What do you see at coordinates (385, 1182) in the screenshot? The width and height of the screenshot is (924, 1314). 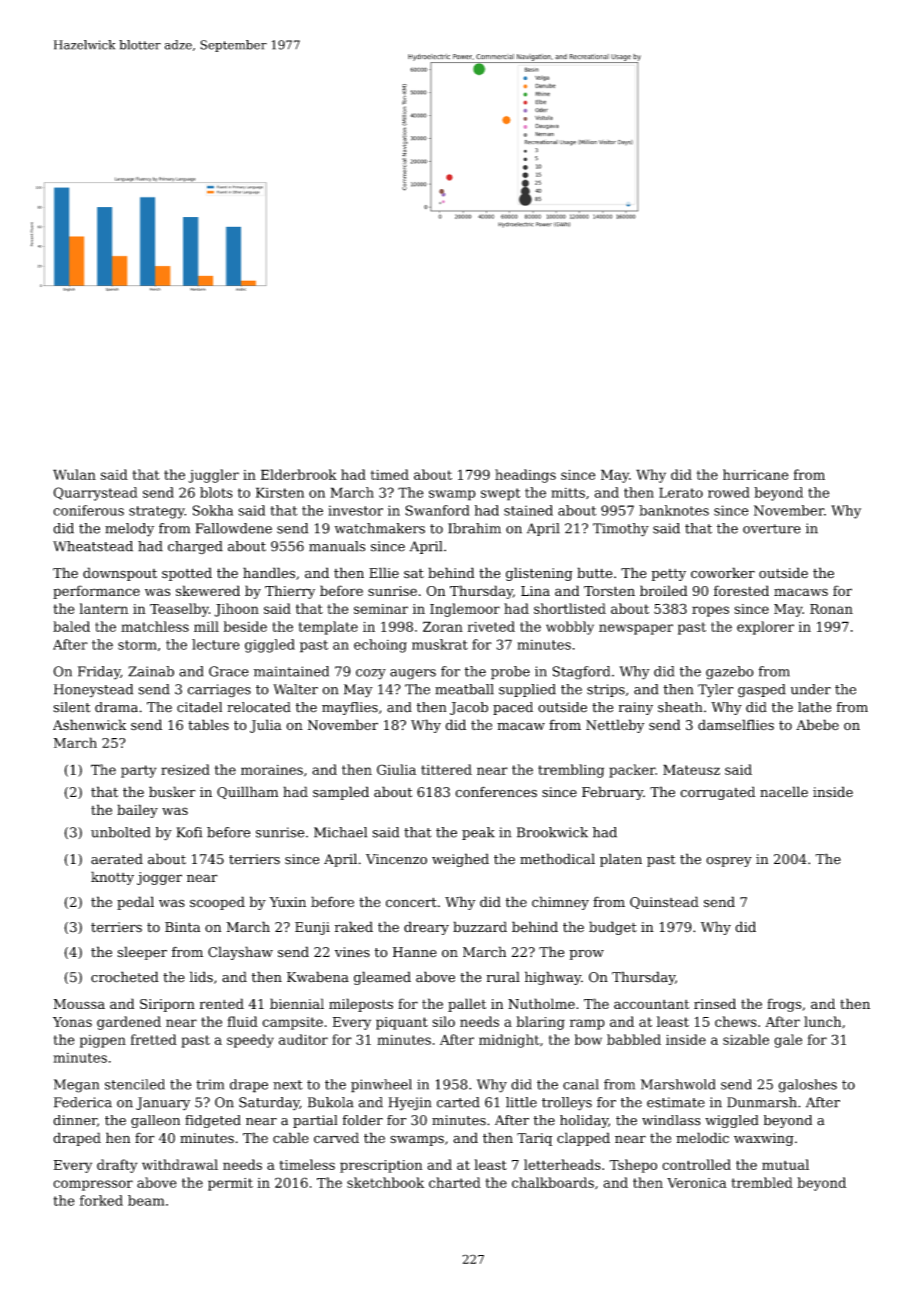 I see `sketchbook` at bounding box center [385, 1182].
